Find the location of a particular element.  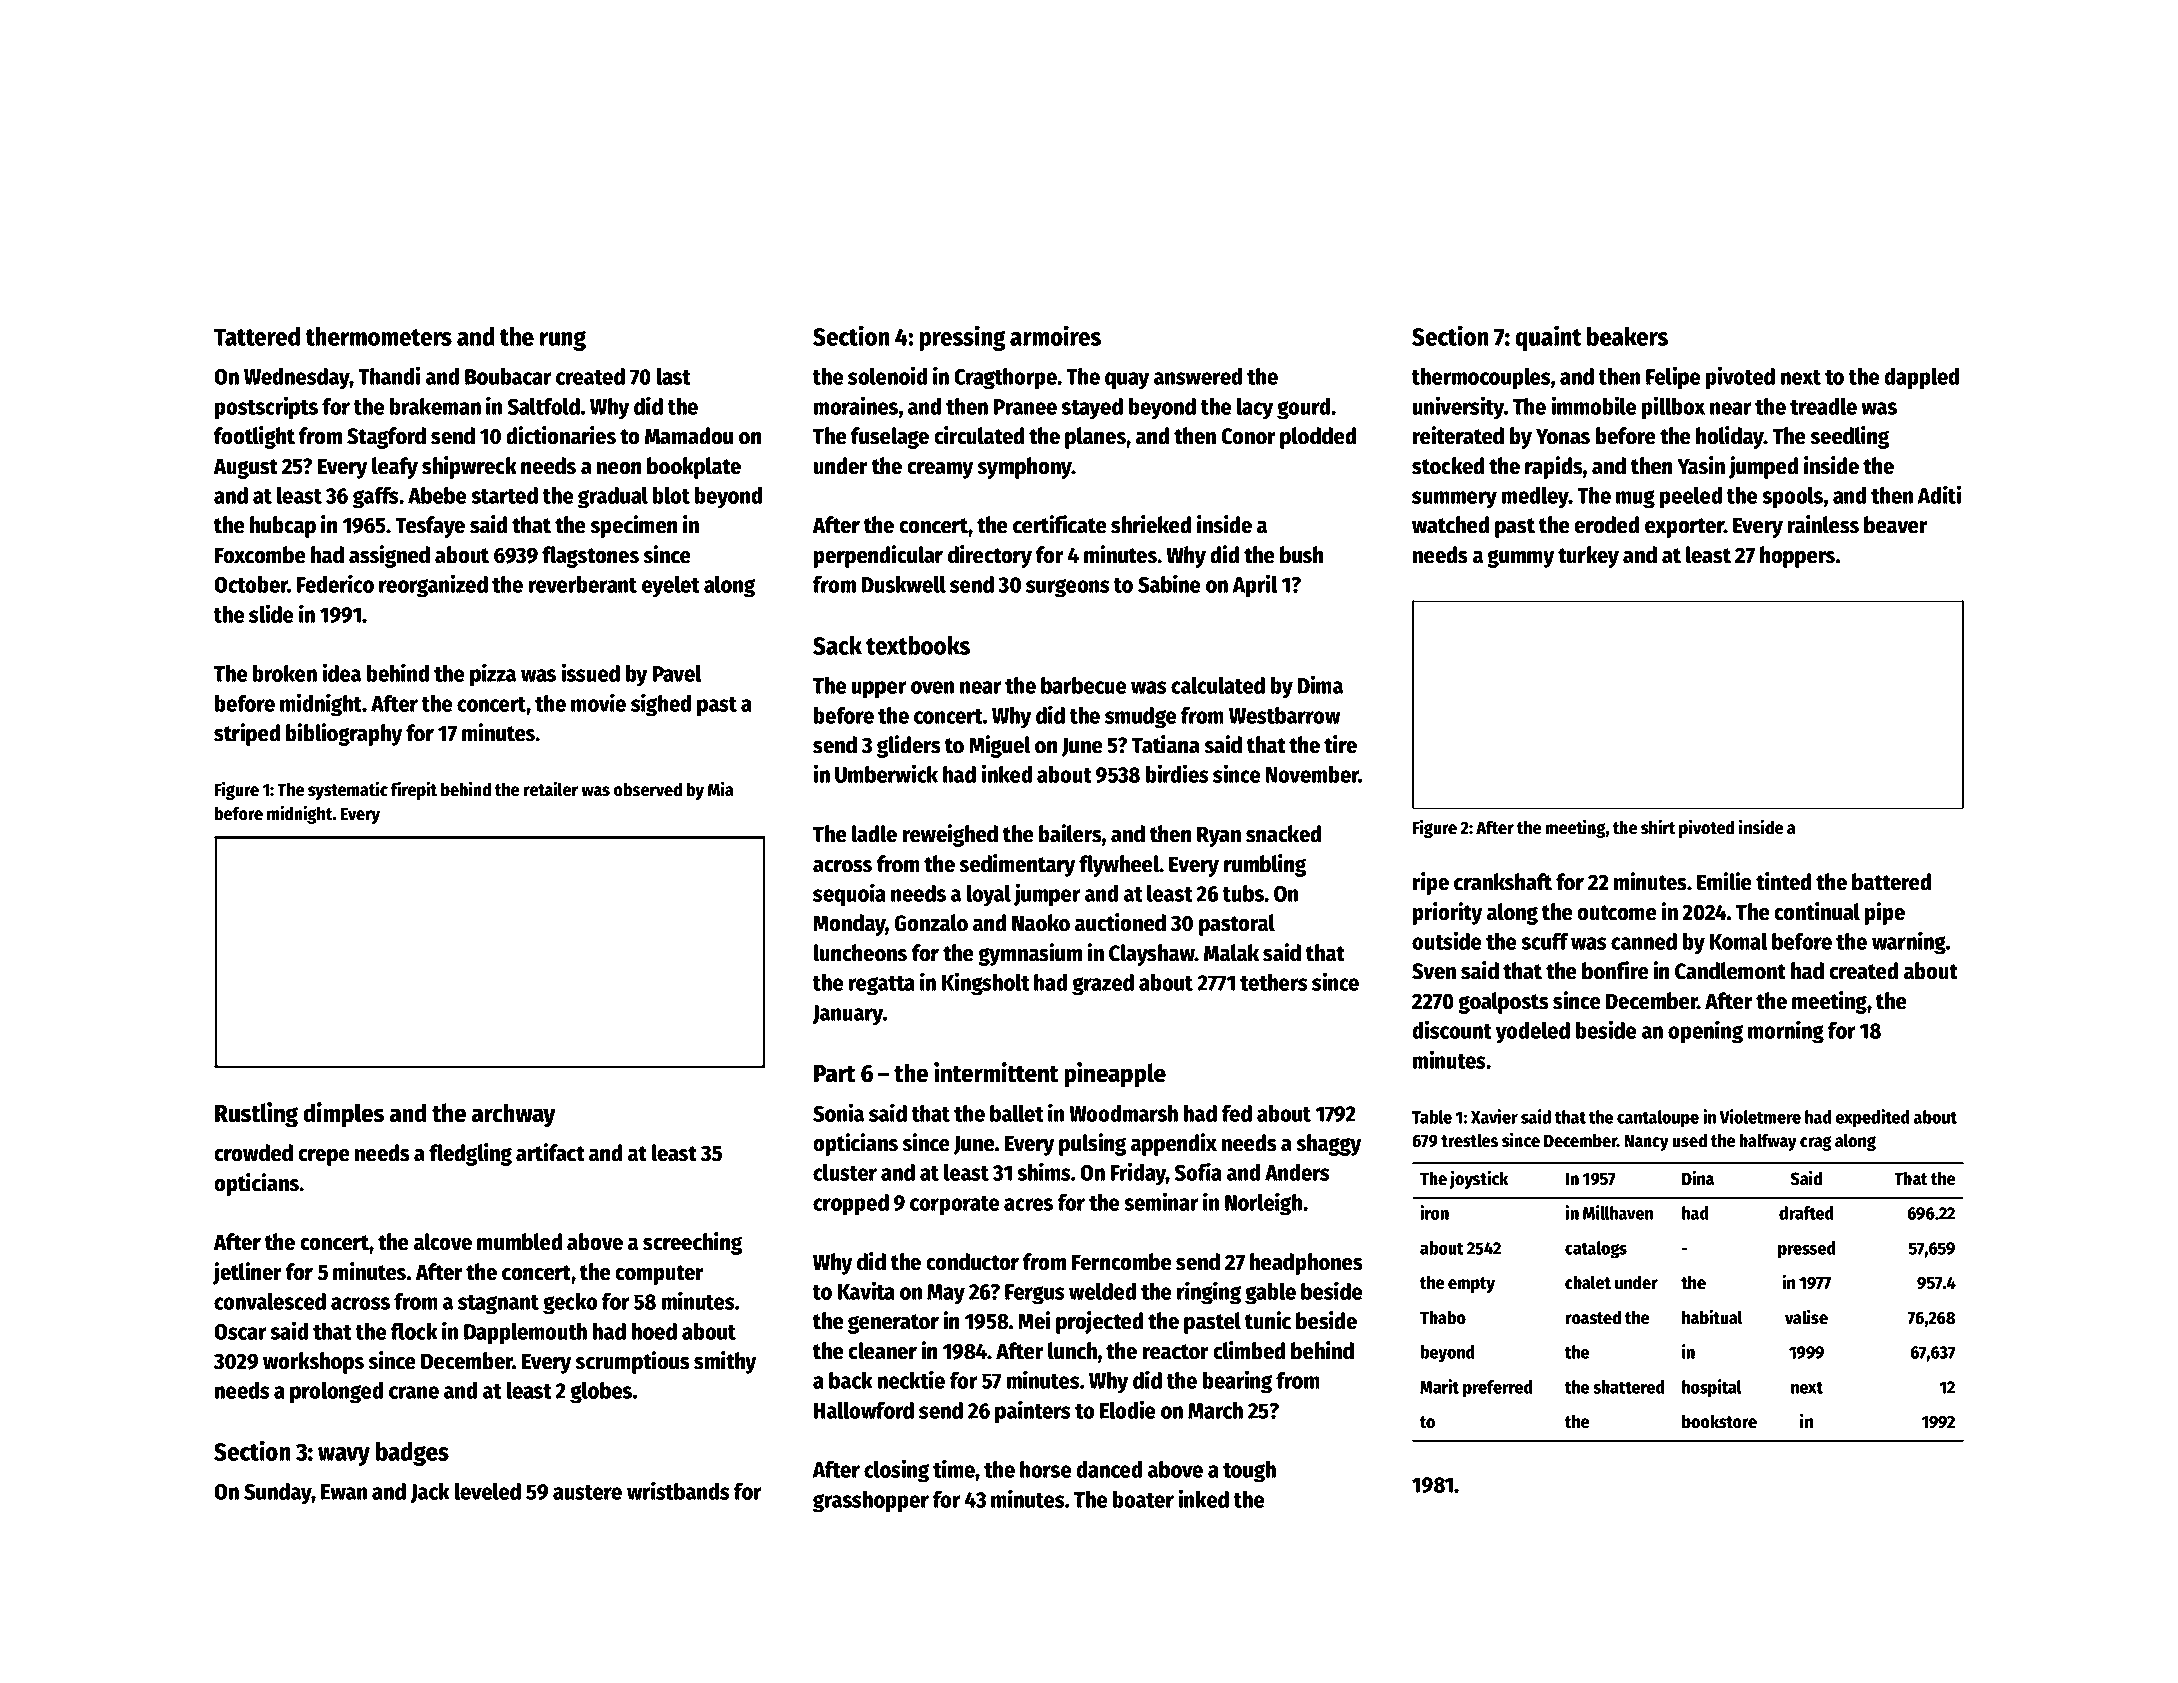

beaver is located at coordinates (1896, 525).
